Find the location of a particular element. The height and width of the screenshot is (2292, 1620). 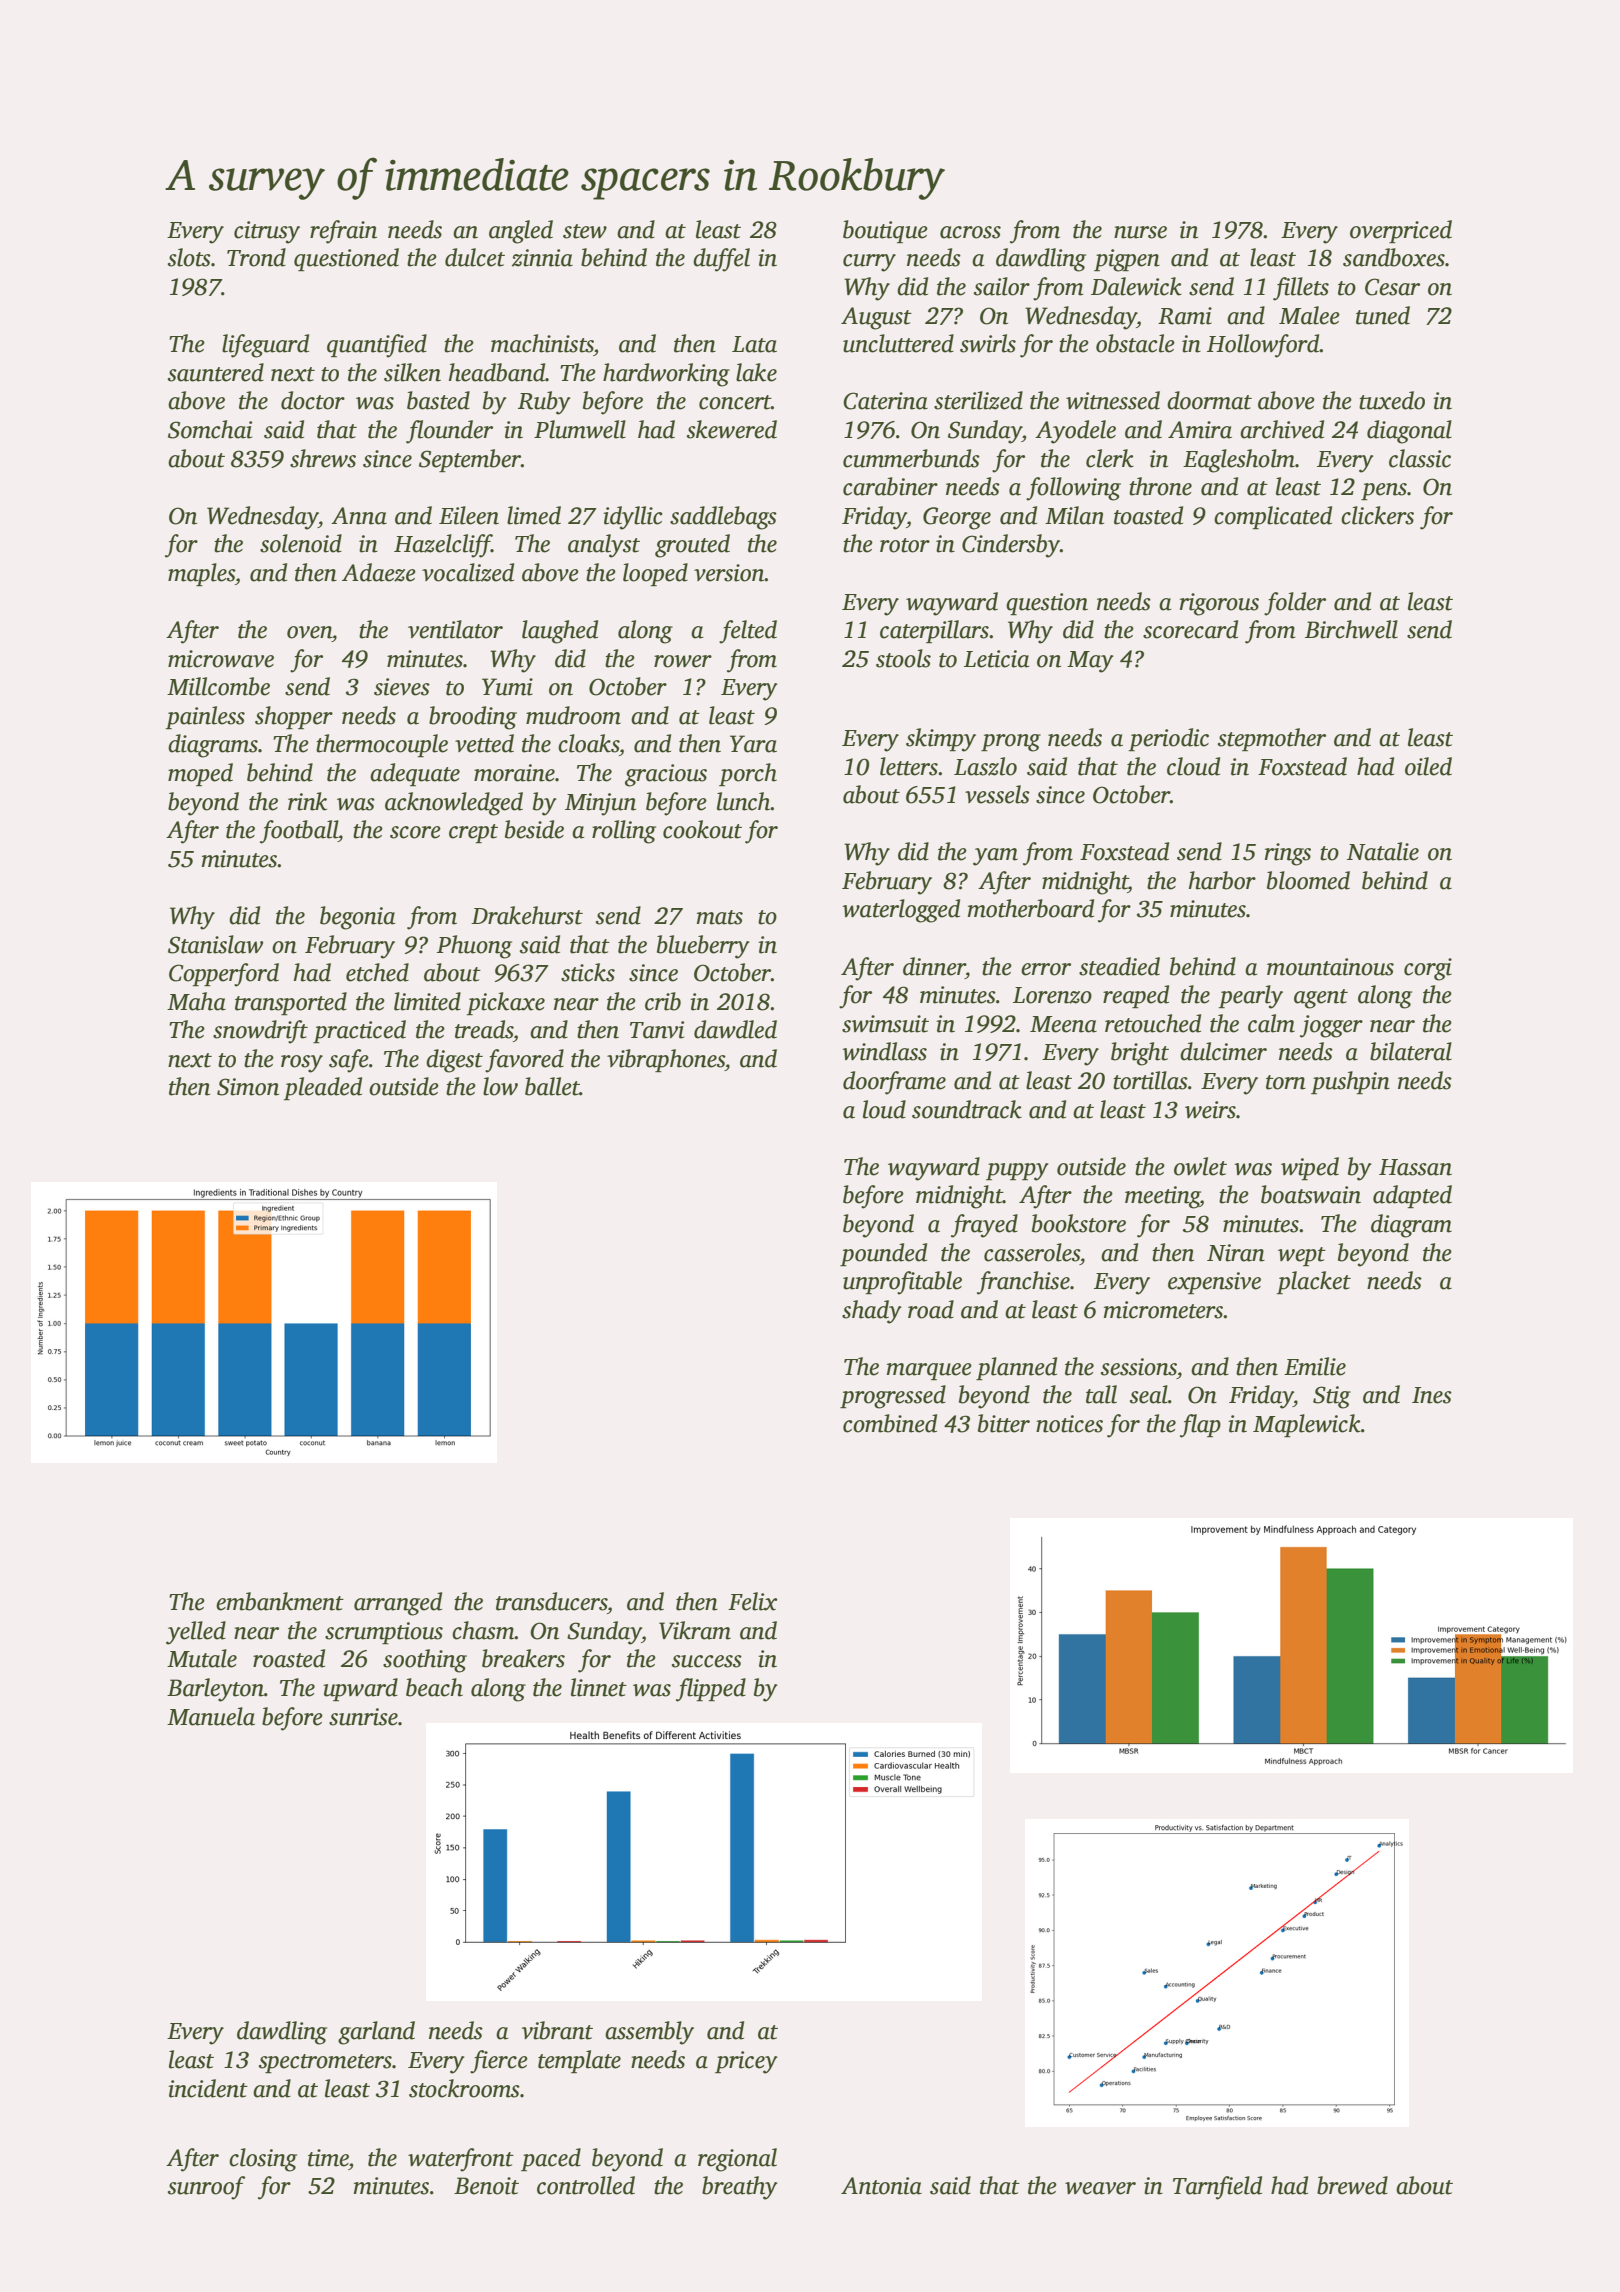

sunrise is located at coordinates (363, 1717).
